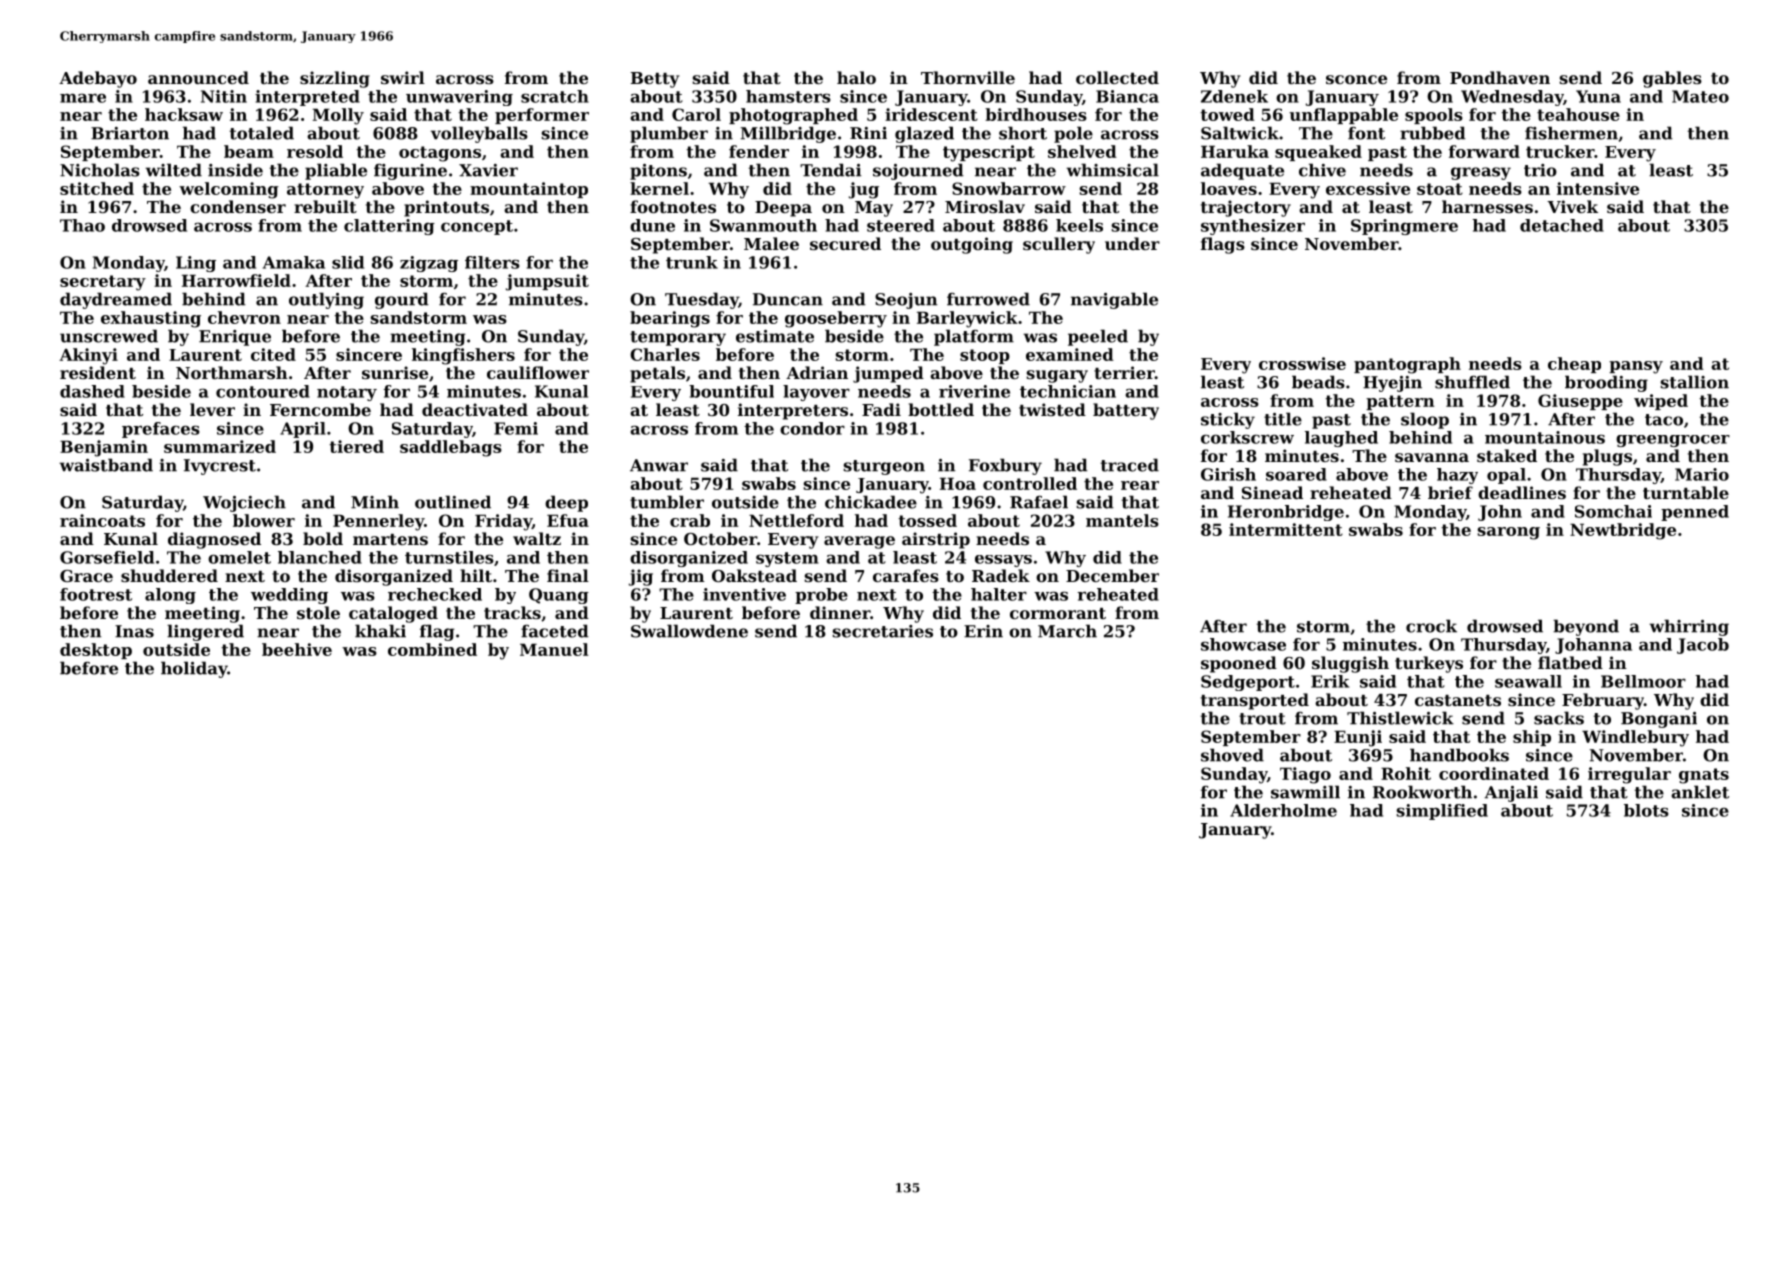 The height and width of the screenshot is (1265, 1789). What do you see at coordinates (1232, 755) in the screenshot?
I see `shoved` at bounding box center [1232, 755].
